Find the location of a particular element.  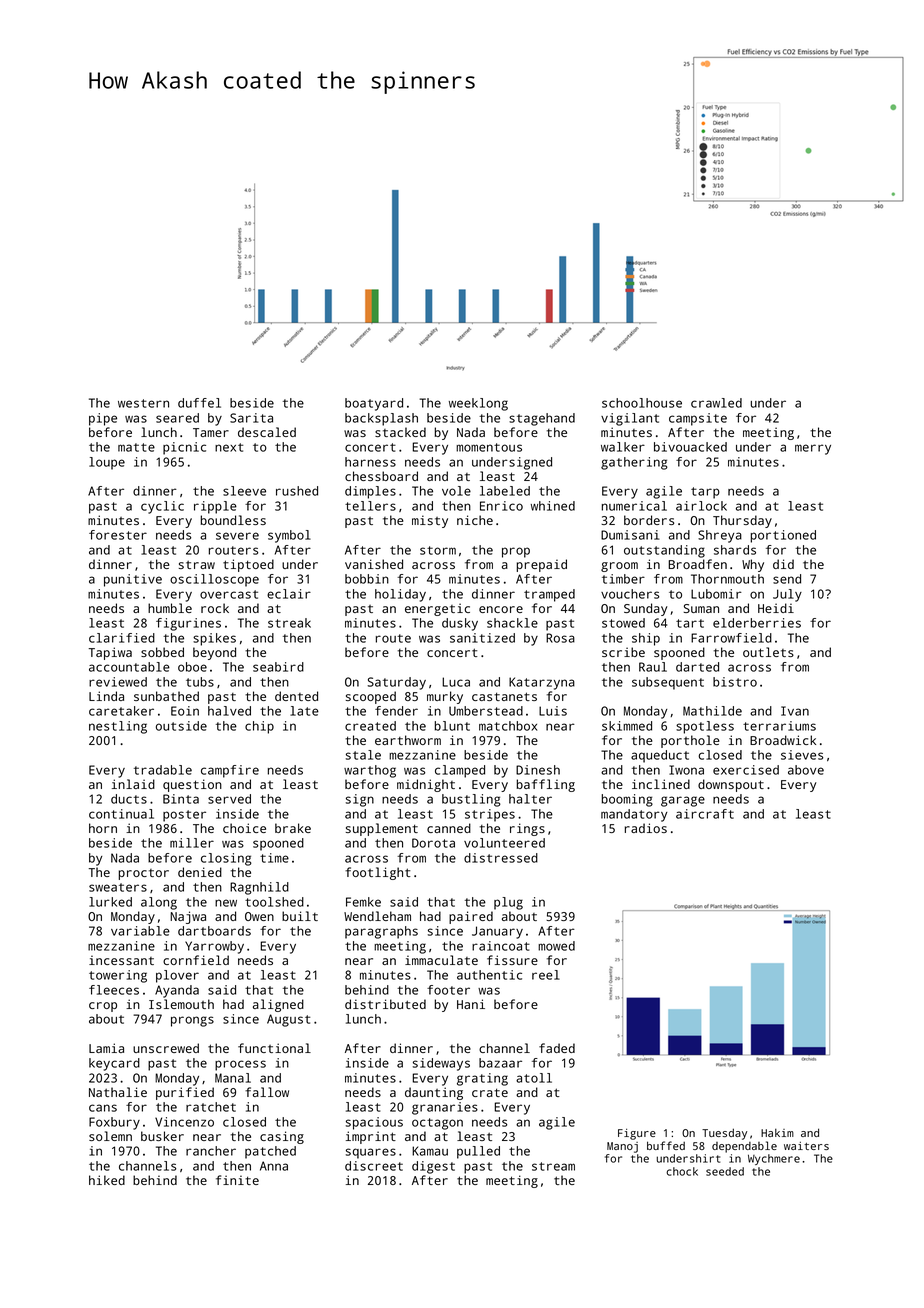

finite is located at coordinates (237, 1180).
